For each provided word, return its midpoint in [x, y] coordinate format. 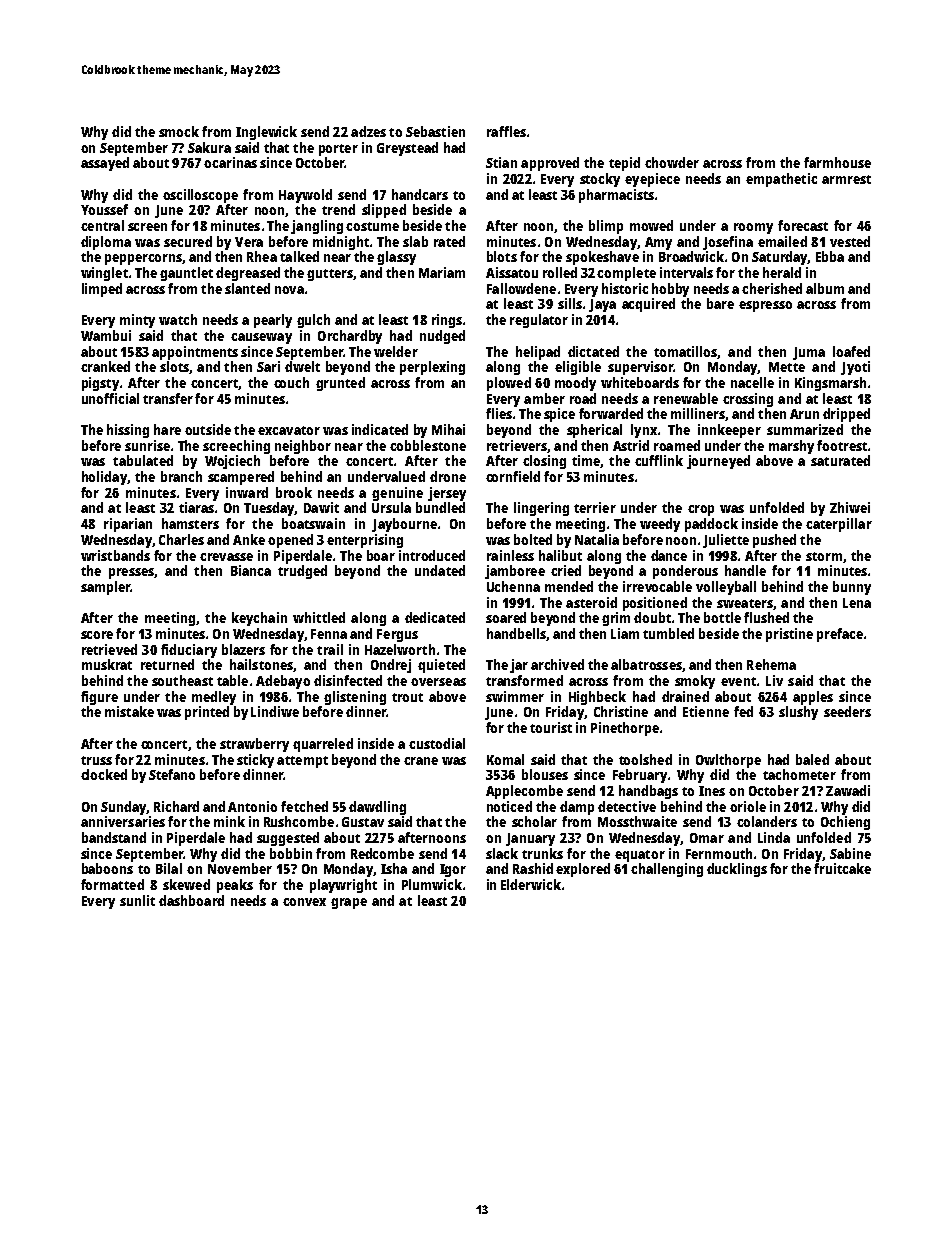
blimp [606, 227]
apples [813, 698]
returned [167, 664]
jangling [317, 227]
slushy [798, 713]
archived [557, 664]
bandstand [114, 837]
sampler [105, 588]
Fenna [329, 634]
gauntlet [186, 274]
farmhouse [837, 162]
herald [782, 272]
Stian [501, 162]
